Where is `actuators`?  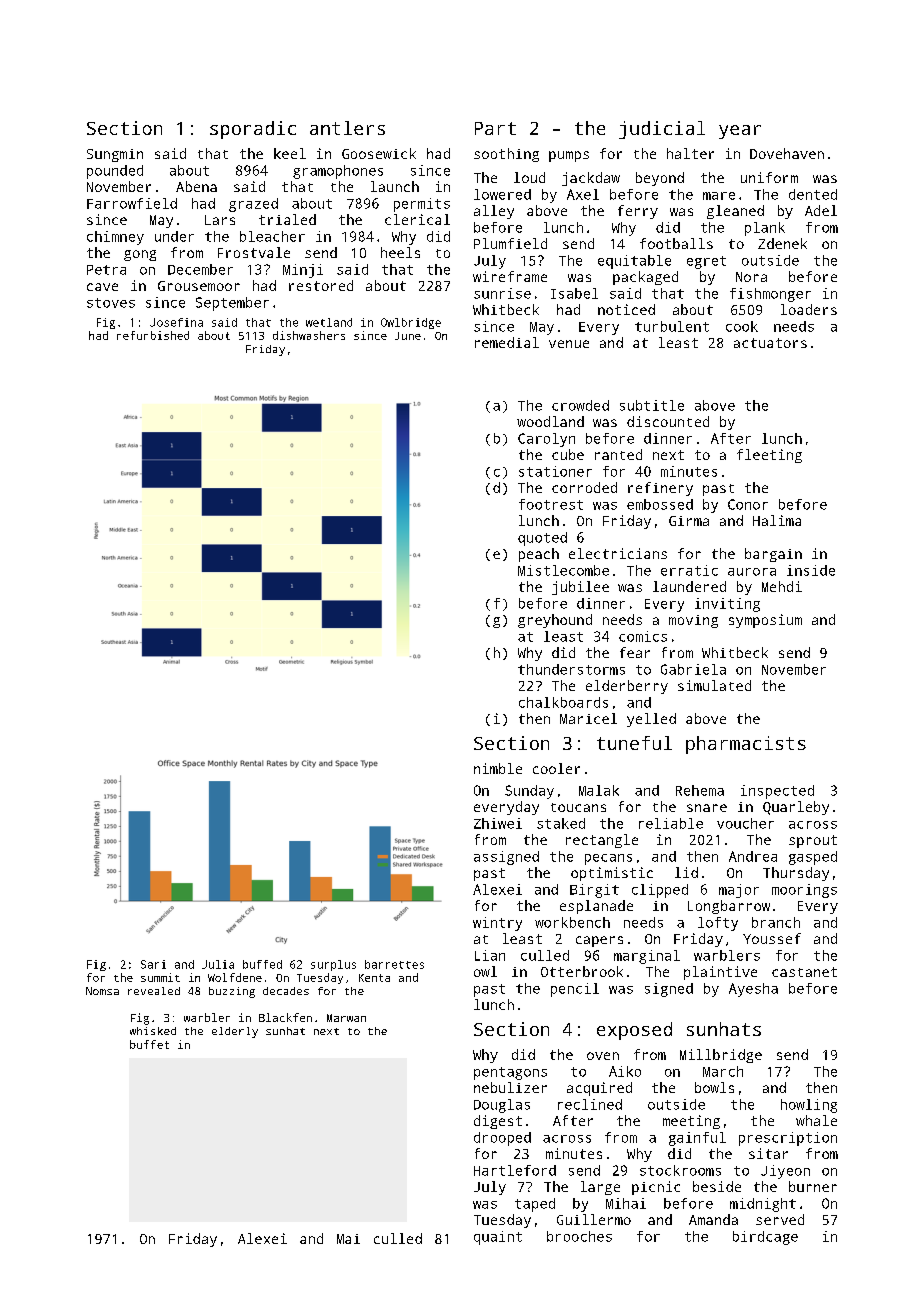 actuators is located at coordinates (770, 343).
